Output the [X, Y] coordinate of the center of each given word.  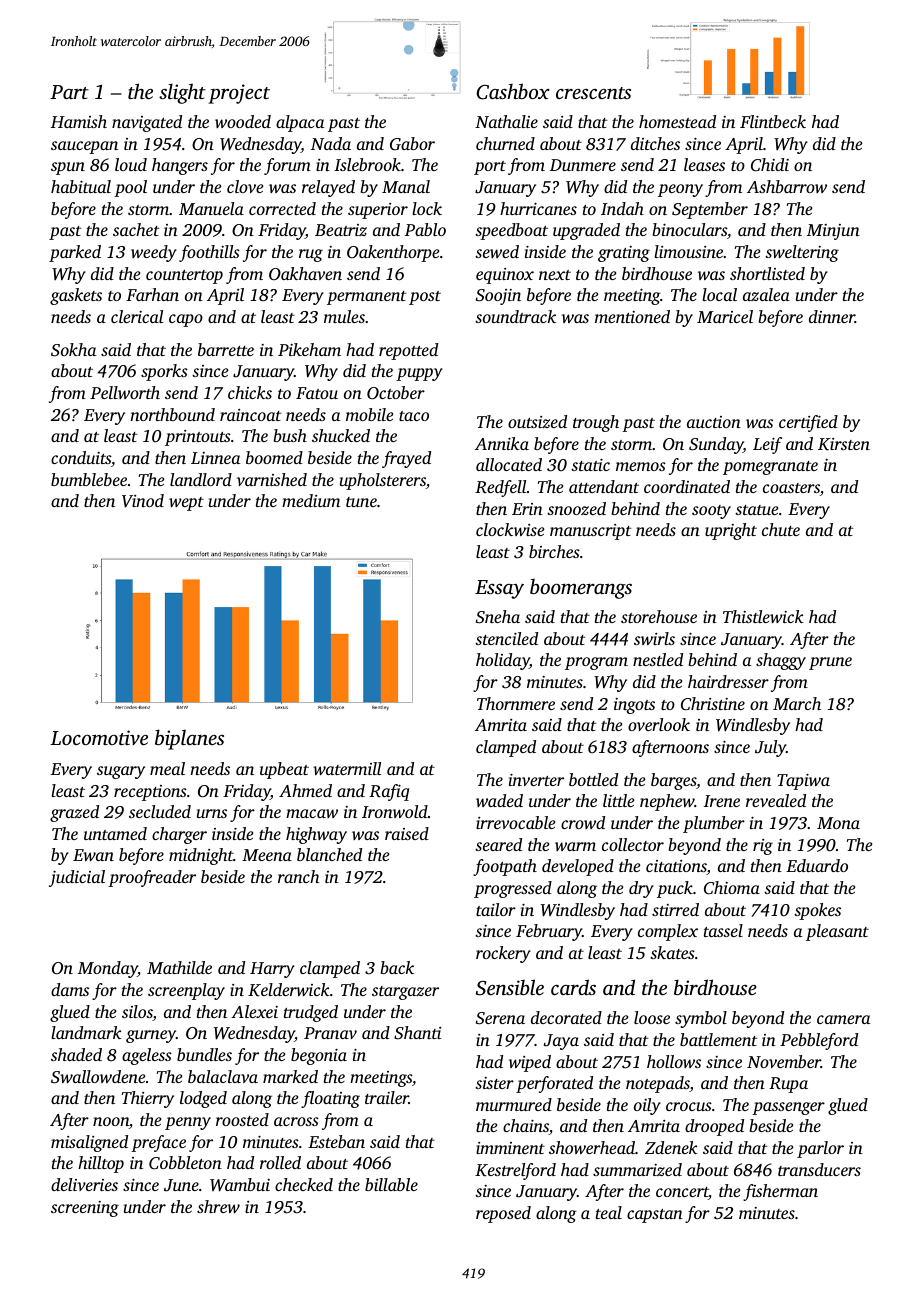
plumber [714, 824]
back [397, 967]
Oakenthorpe [393, 253]
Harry [272, 970]
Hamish [79, 121]
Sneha [498, 617]
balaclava [223, 1076]
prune [830, 663]
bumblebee [89, 479]
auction [714, 422]
